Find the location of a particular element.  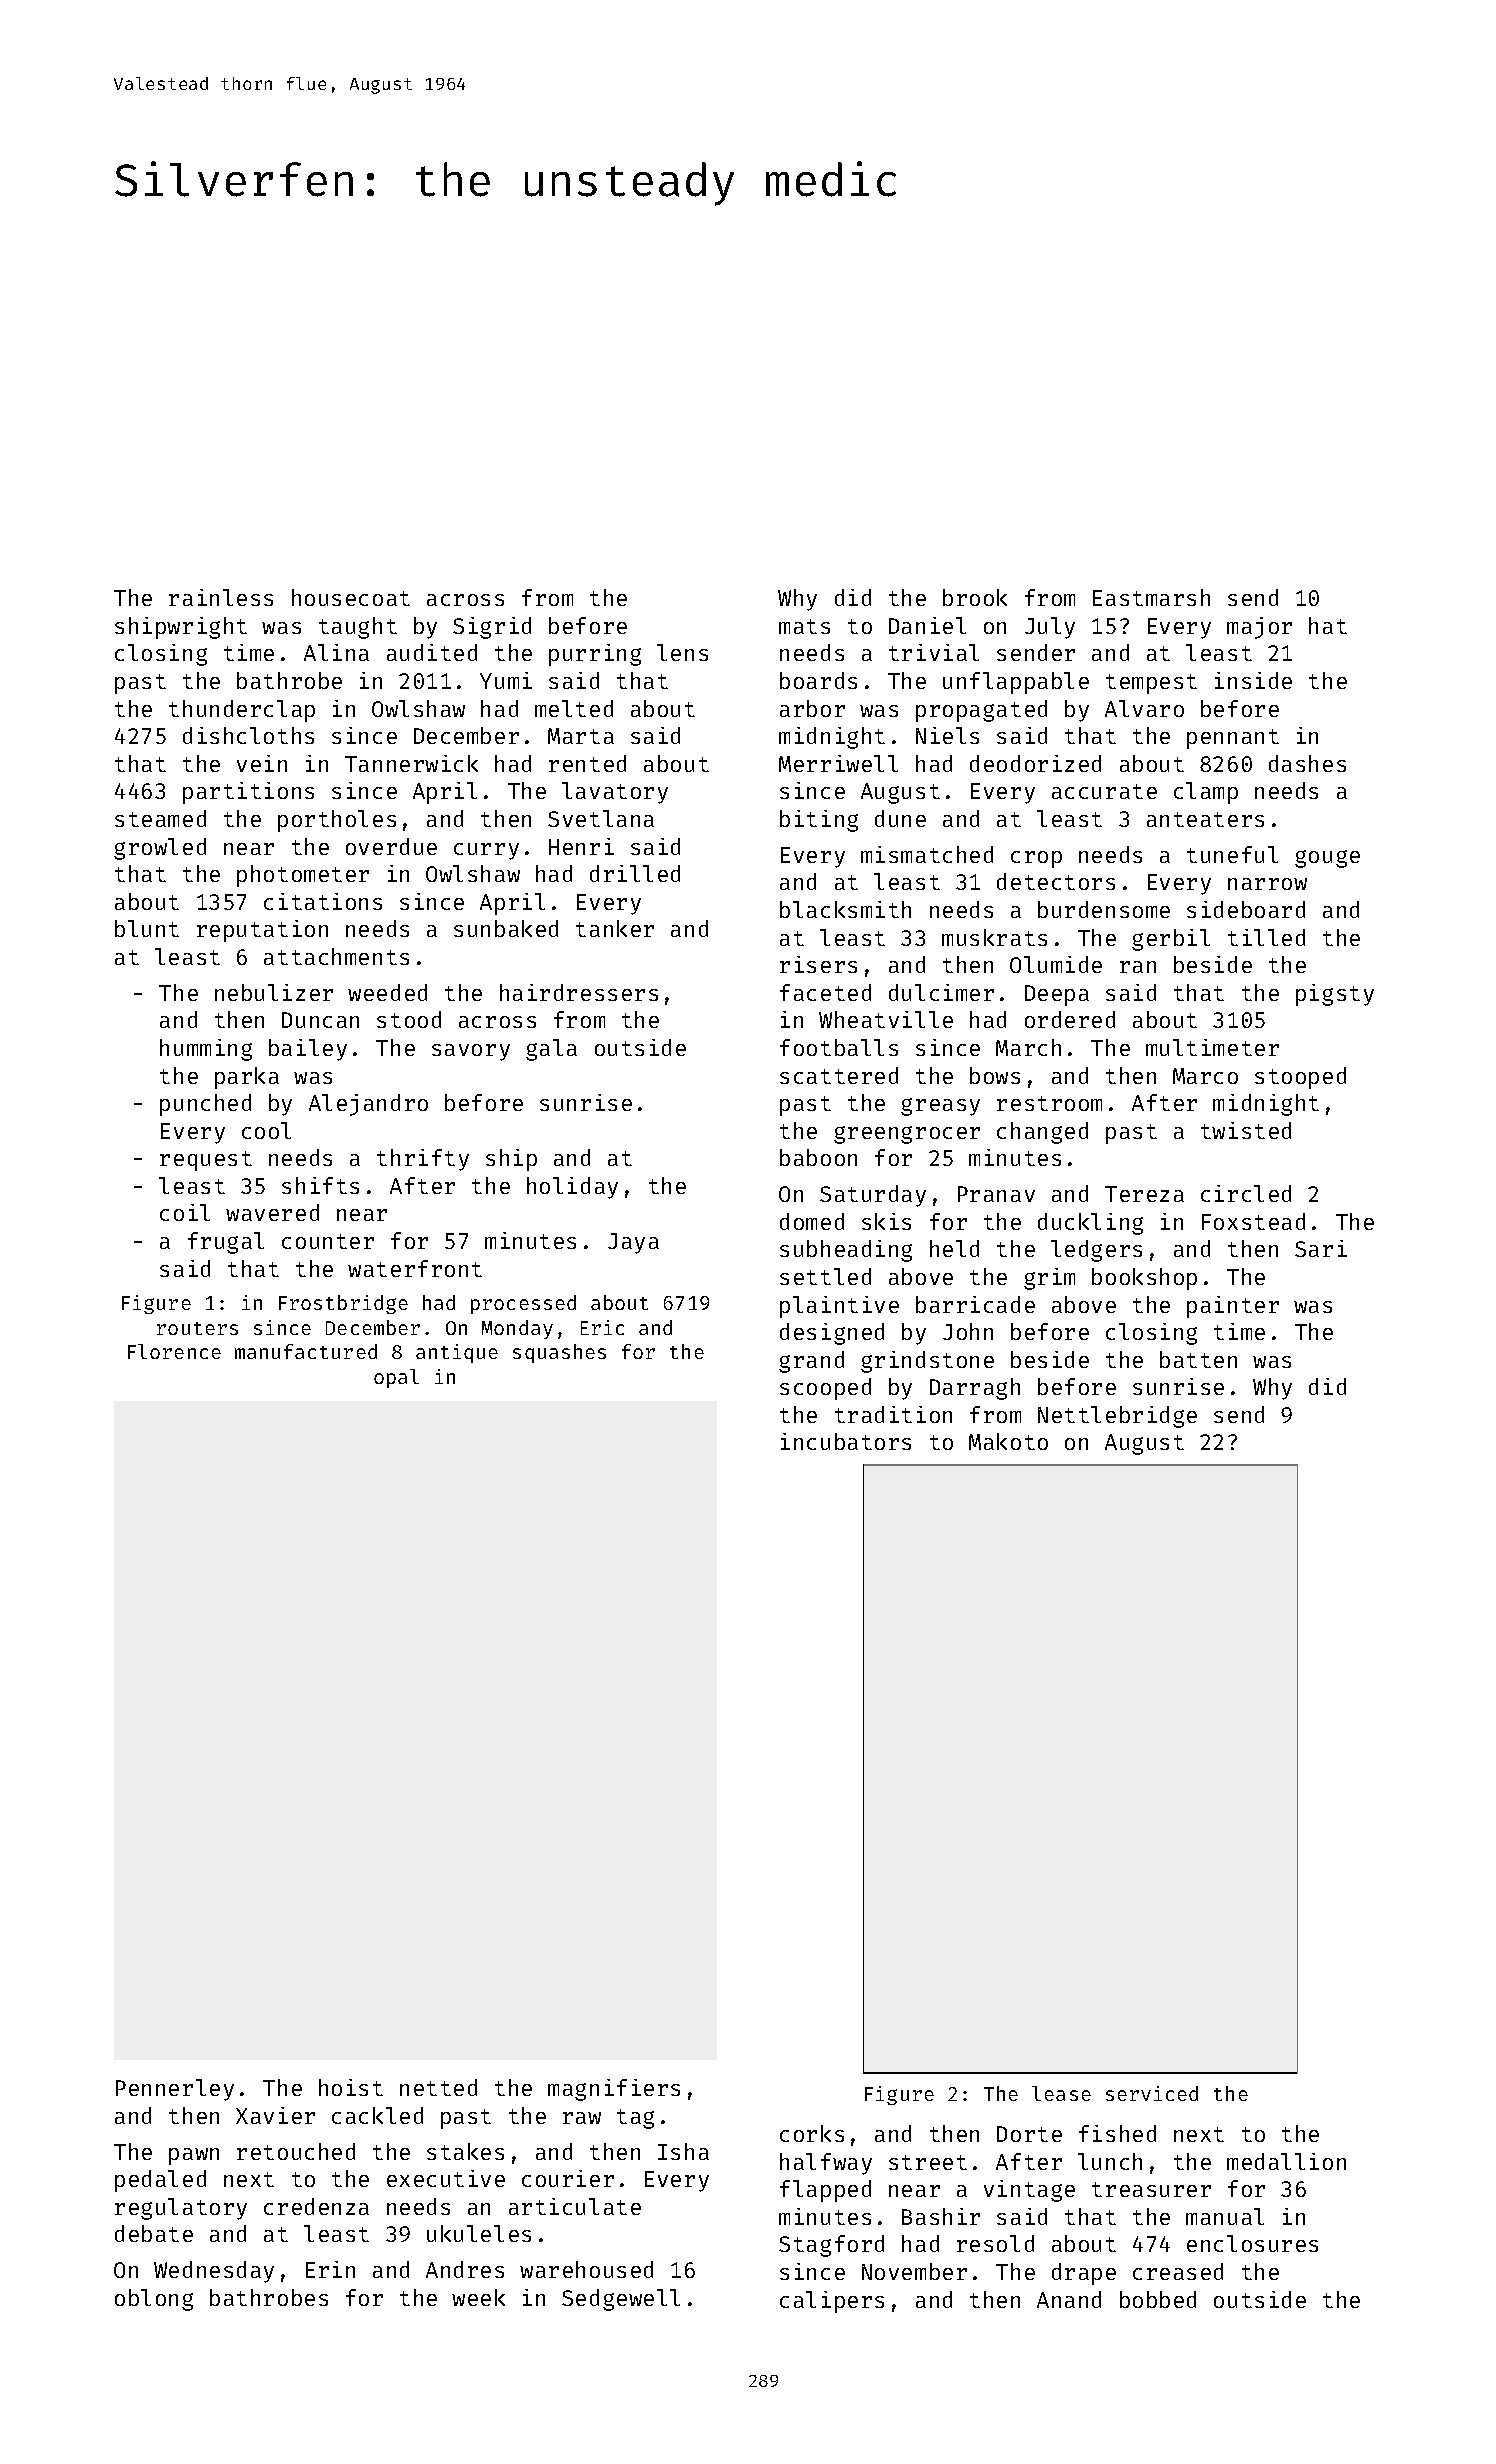

calipers is located at coordinates (832, 2302).
